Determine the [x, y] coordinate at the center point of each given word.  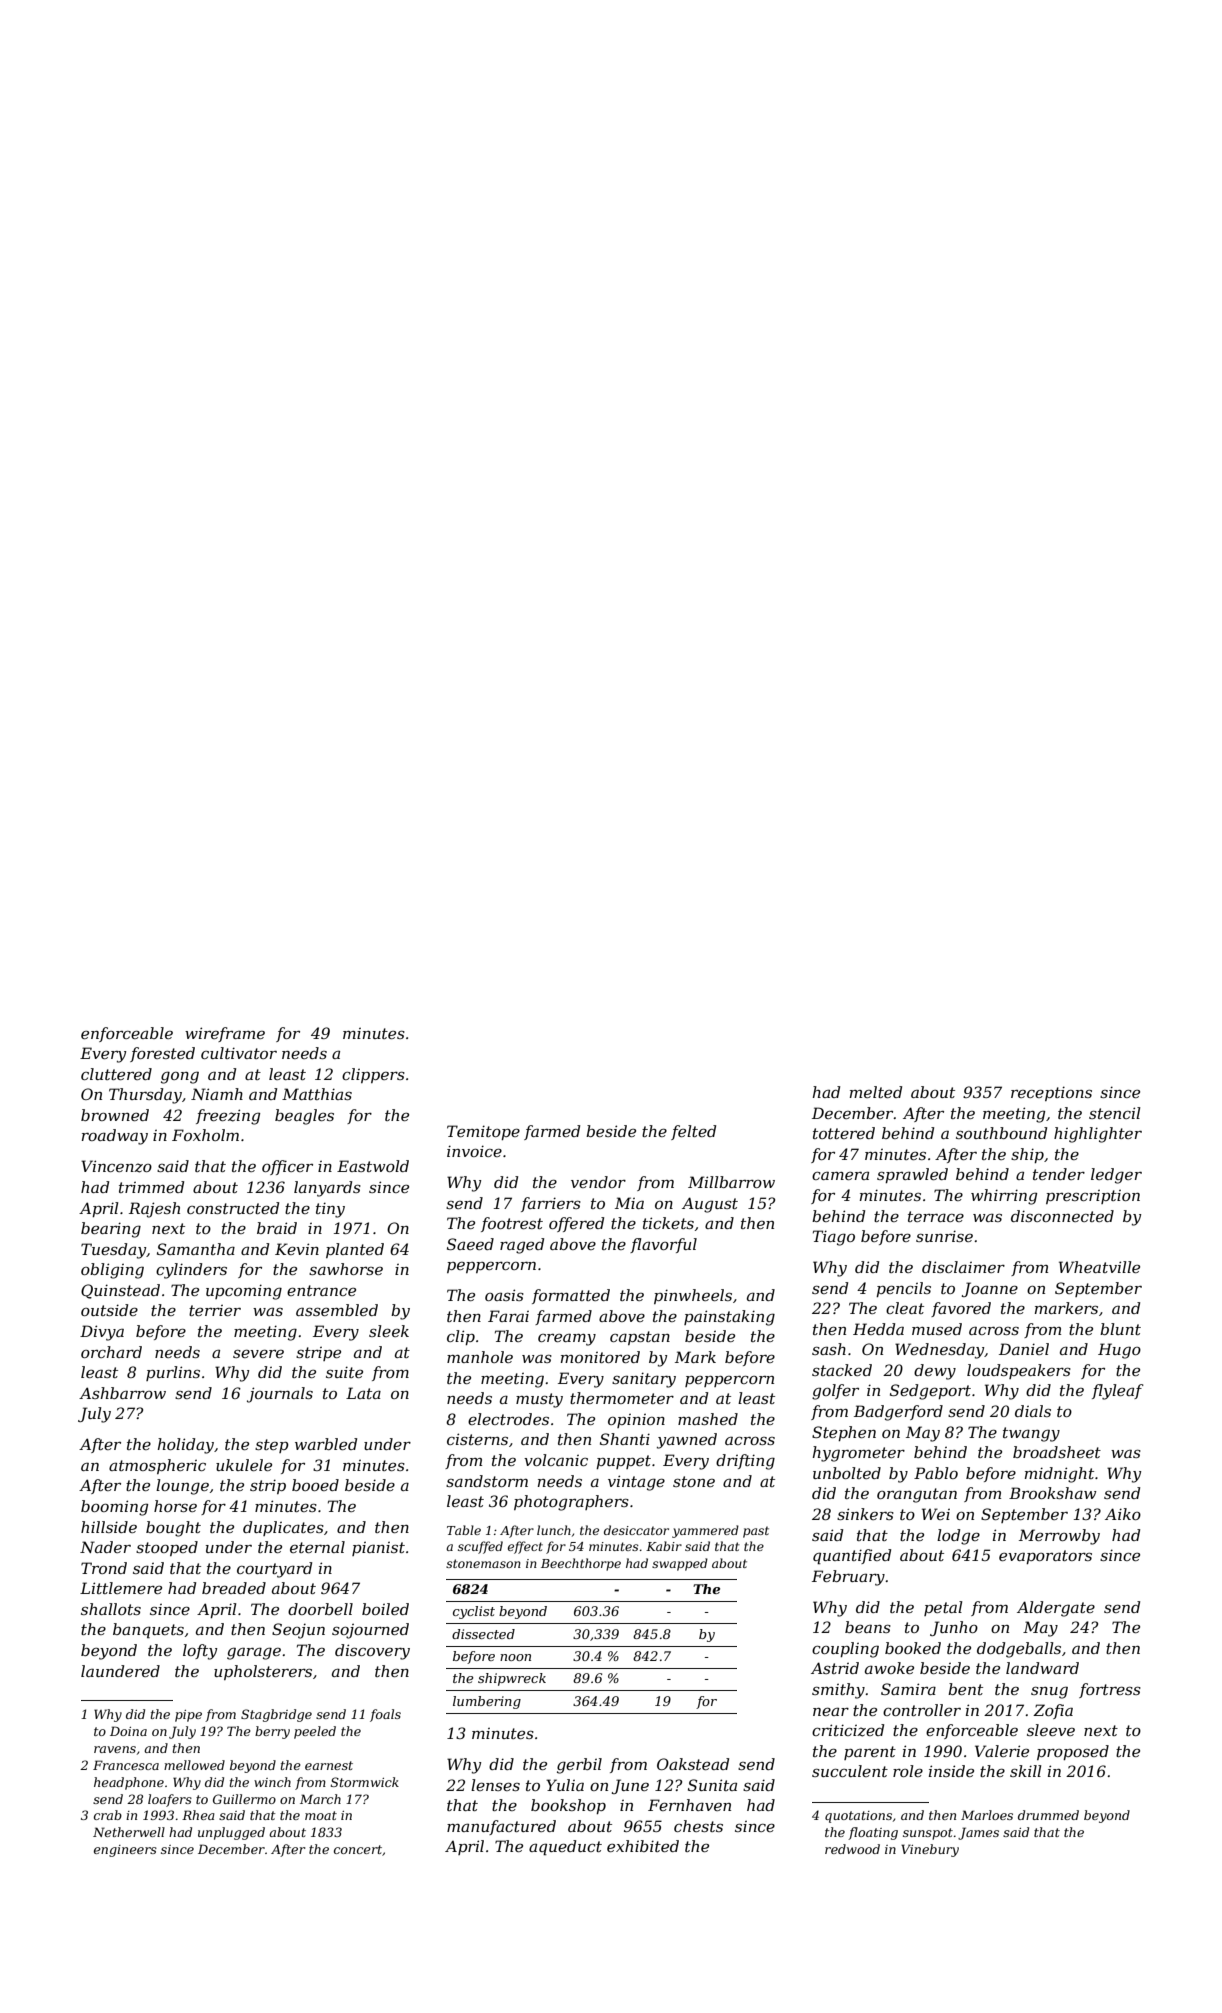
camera [840, 1175]
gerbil [579, 1766]
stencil [1114, 1113]
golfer [835, 1392]
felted [693, 1132]
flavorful [663, 1245]
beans [868, 1627]
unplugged [231, 1833]
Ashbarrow [122, 1393]
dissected [483, 1634]
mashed [708, 1419]
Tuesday [113, 1251]
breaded [234, 1588]
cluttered [116, 1074]
